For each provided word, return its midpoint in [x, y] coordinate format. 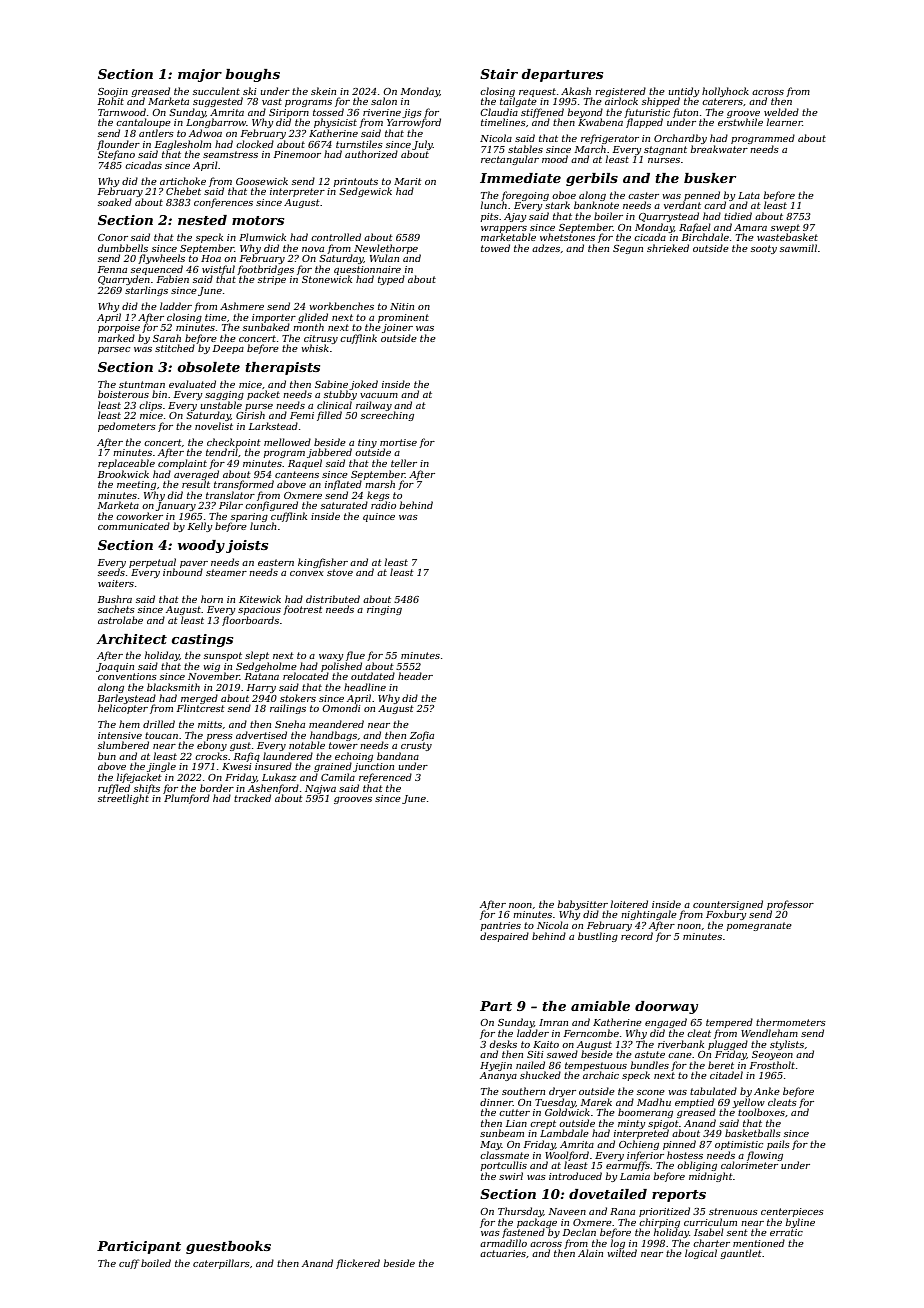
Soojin [113, 92]
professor [790, 905]
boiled [156, 1263]
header [415, 676]
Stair [499, 74]
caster [643, 195]
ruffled [114, 789]
